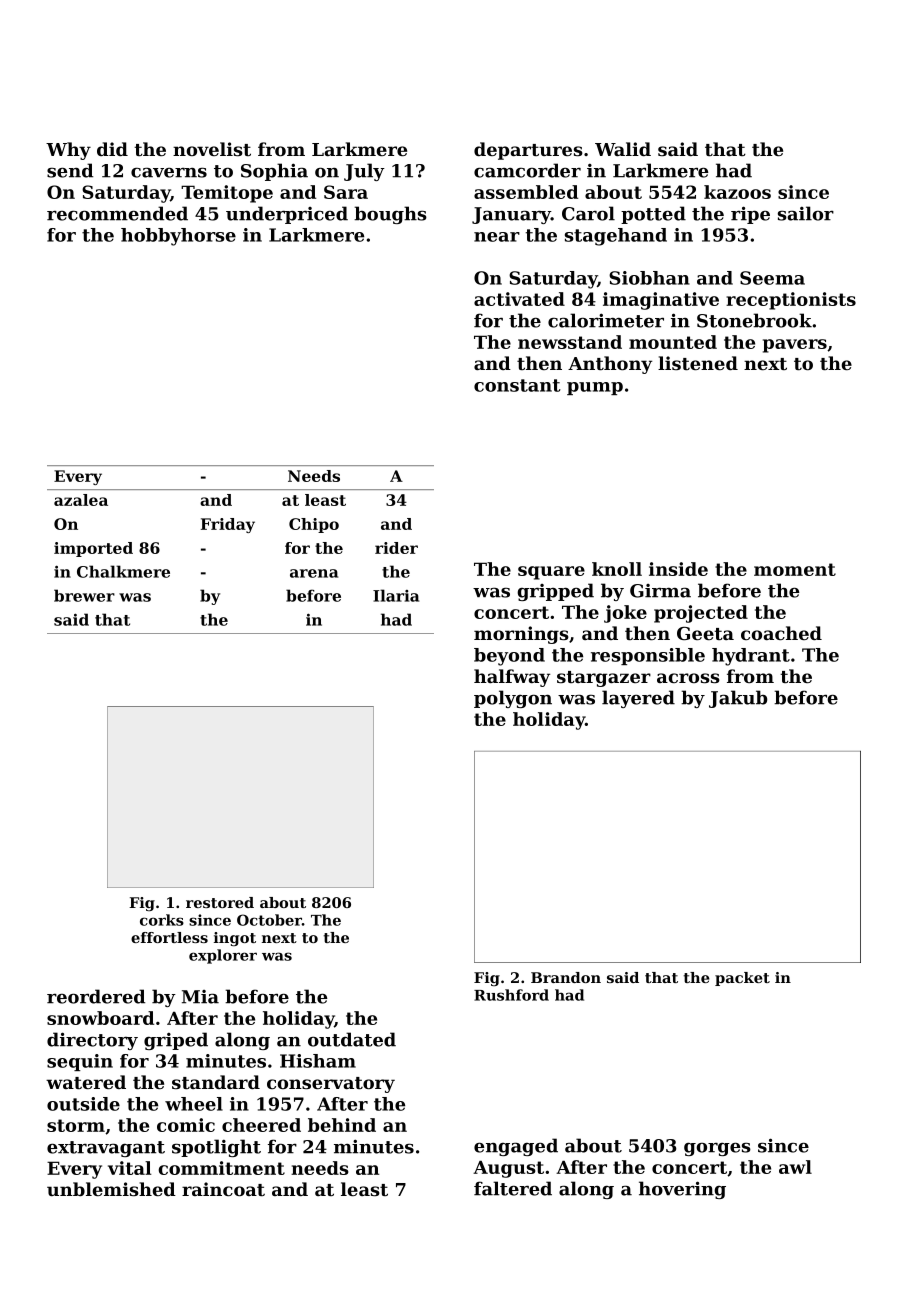 The height and width of the screenshot is (1316, 908). I want to click on receptionists, so click(791, 301).
